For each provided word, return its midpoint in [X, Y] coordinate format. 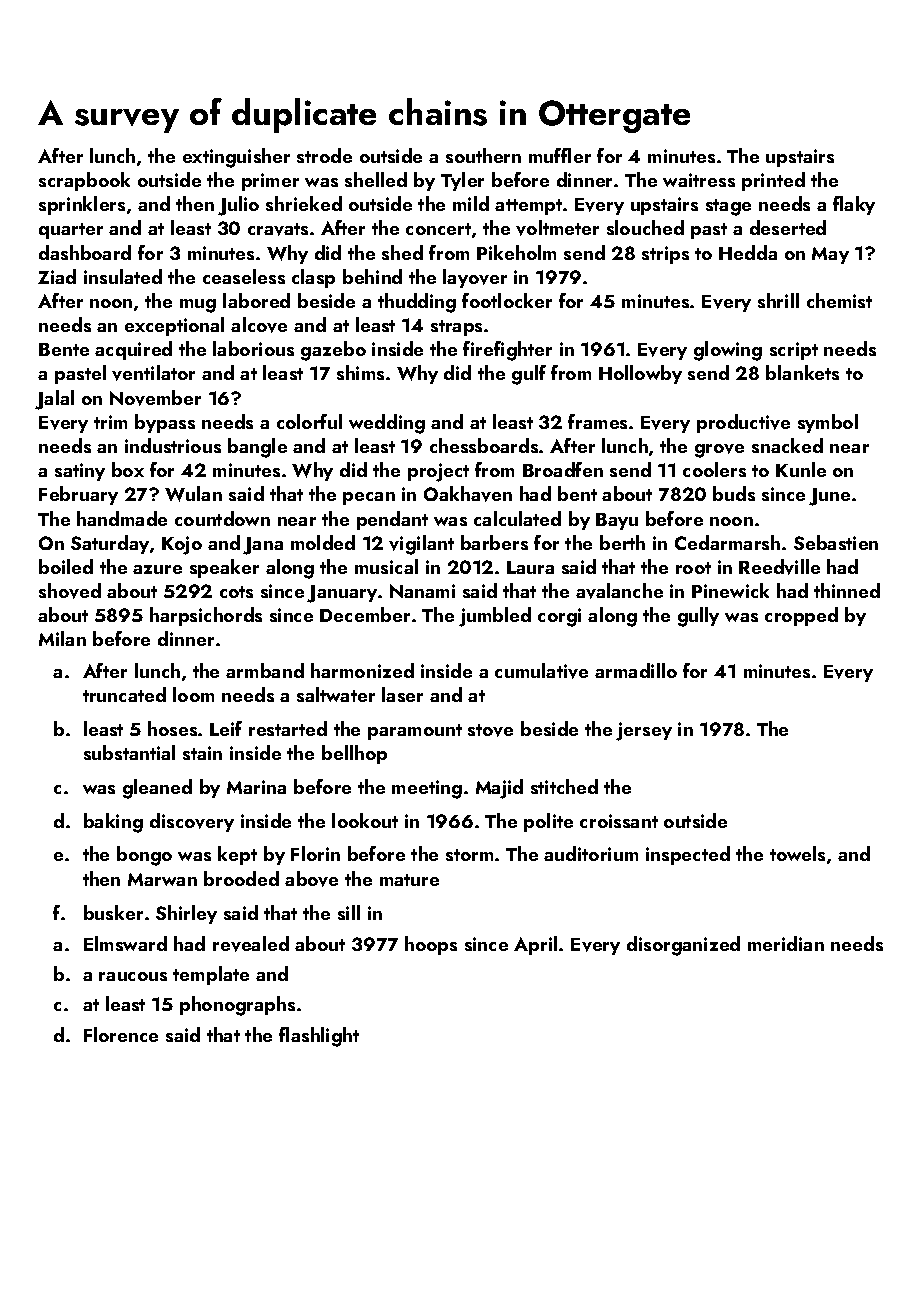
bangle [257, 448]
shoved [70, 591]
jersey [644, 731]
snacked [787, 445]
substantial [129, 752]
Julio [238, 206]
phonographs [237, 1006]
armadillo [636, 670]
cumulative [541, 671]
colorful [309, 421]
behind [372, 276]
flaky [854, 205]
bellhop [354, 754]
